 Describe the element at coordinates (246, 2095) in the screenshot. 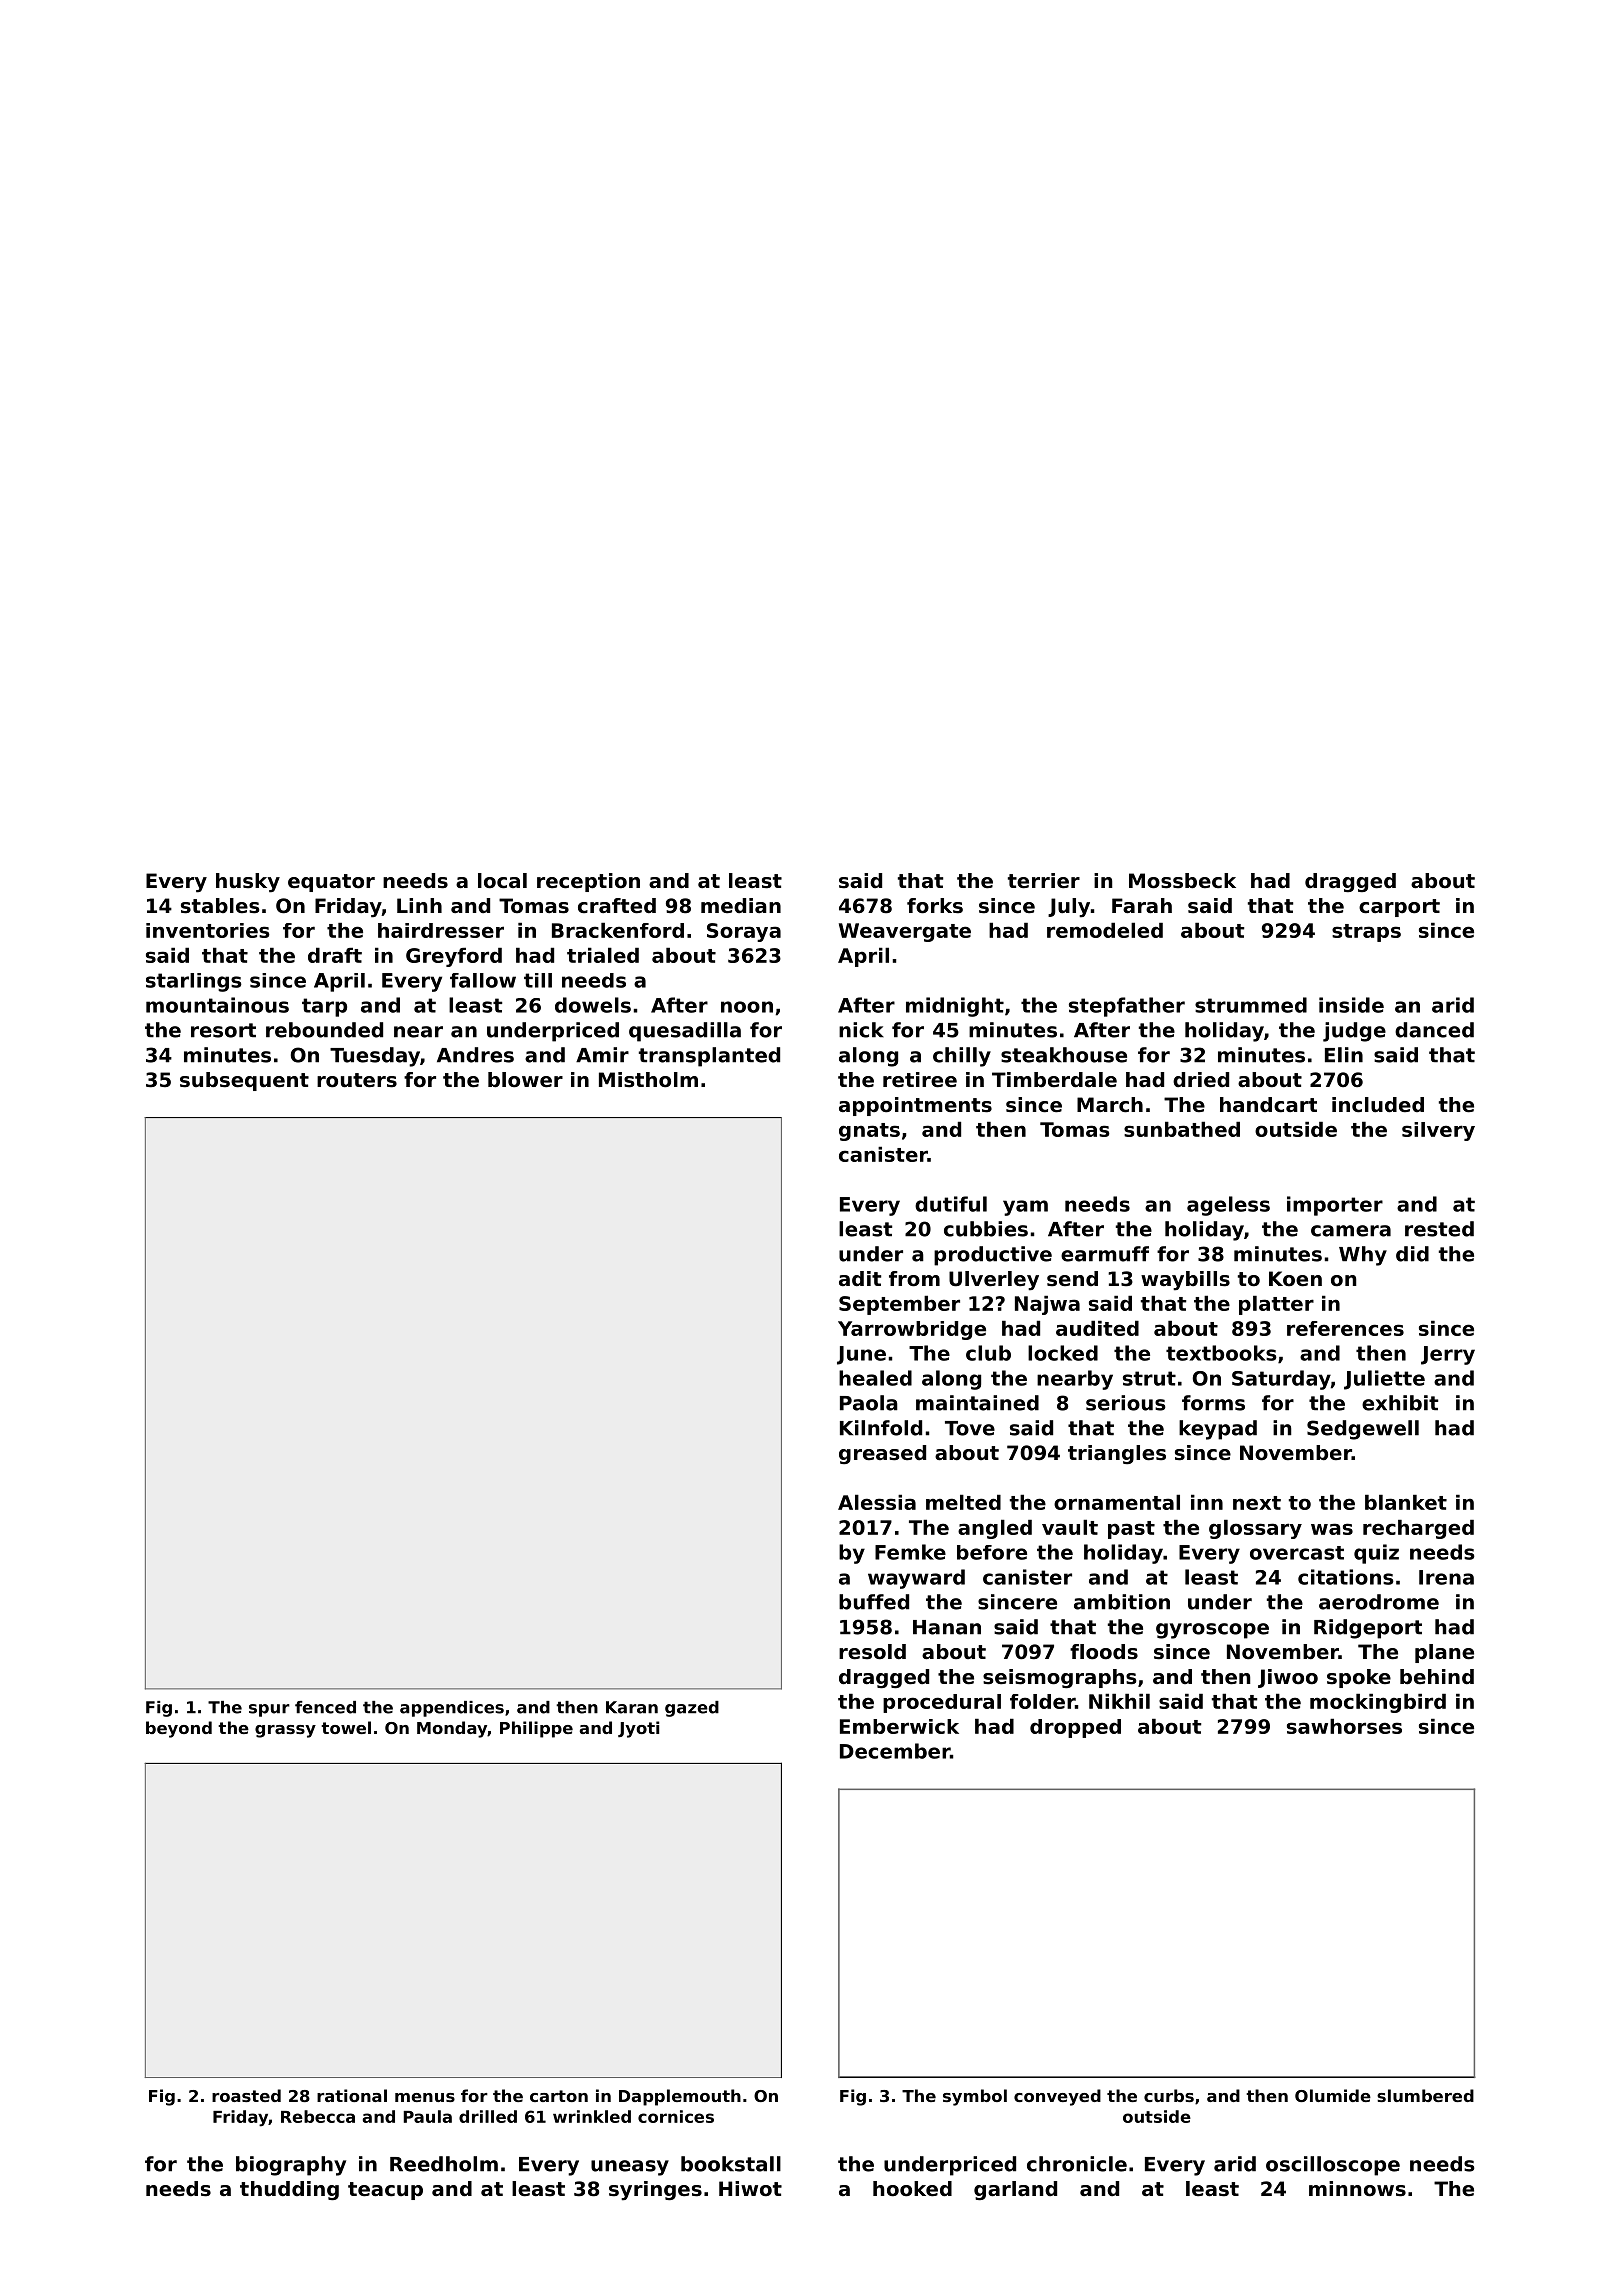

I see `roasted` at that location.
